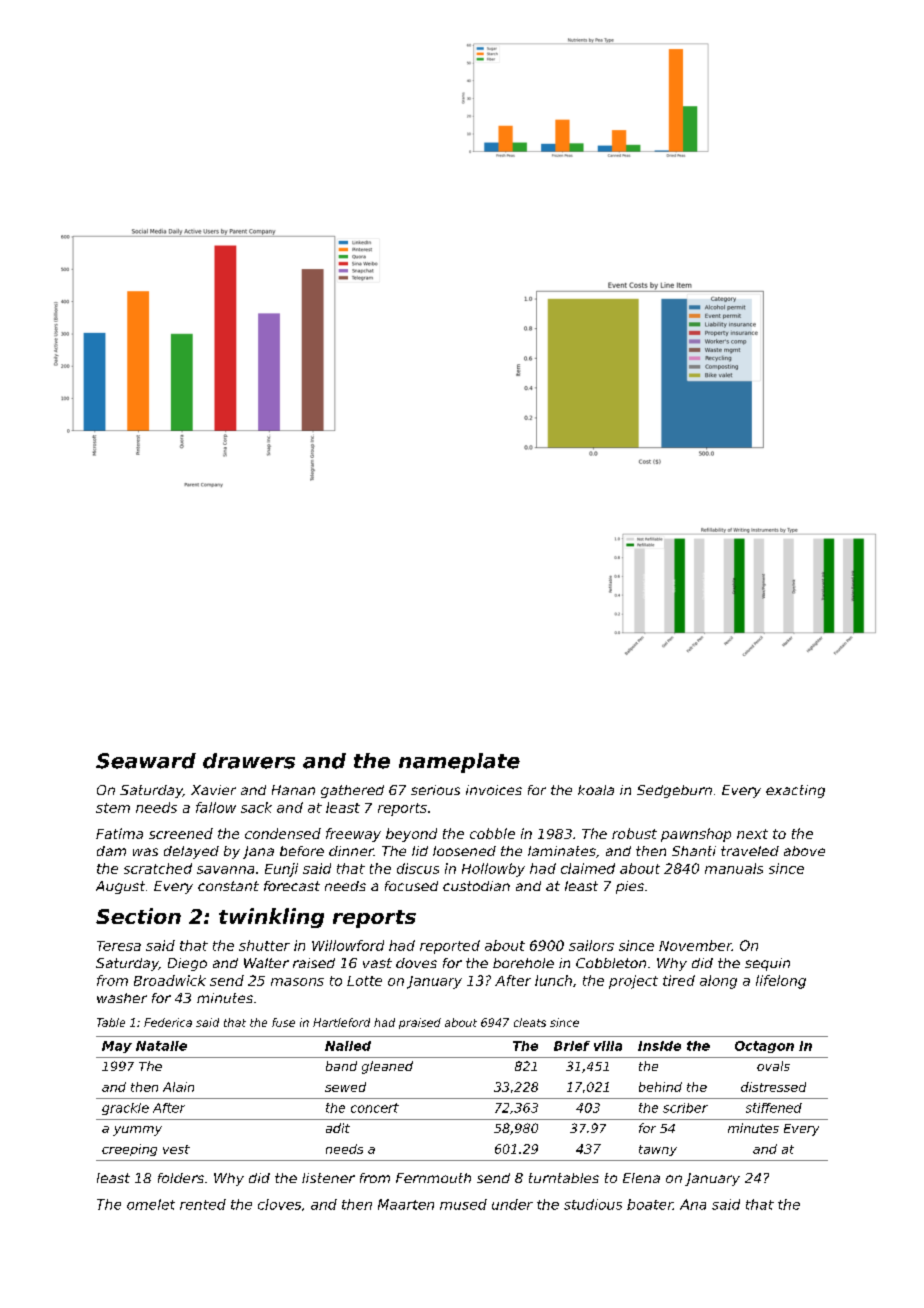  Describe the element at coordinates (125, 1109) in the page. I see `grackle` at that location.
